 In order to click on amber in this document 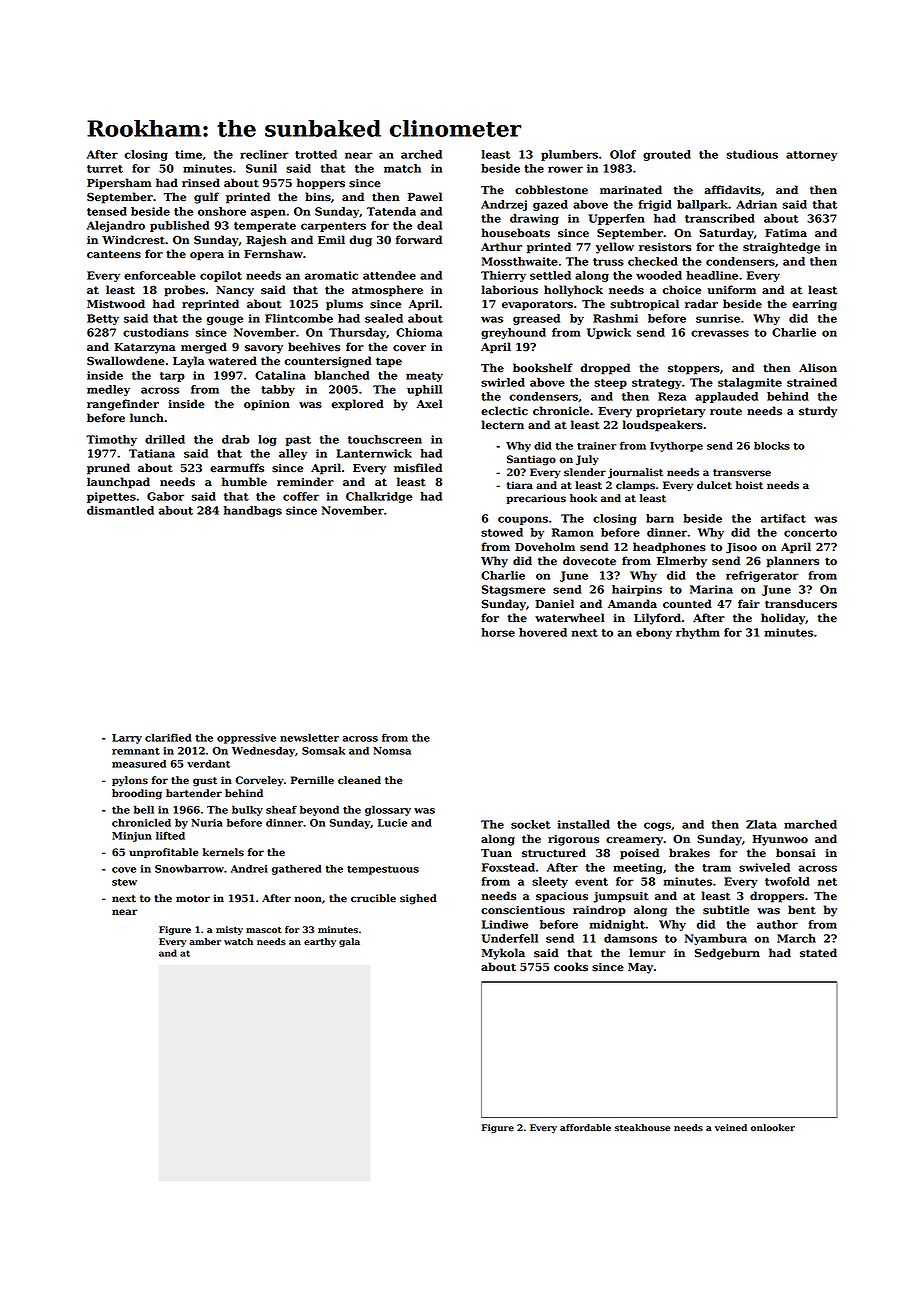, I will do `click(205, 942)`.
